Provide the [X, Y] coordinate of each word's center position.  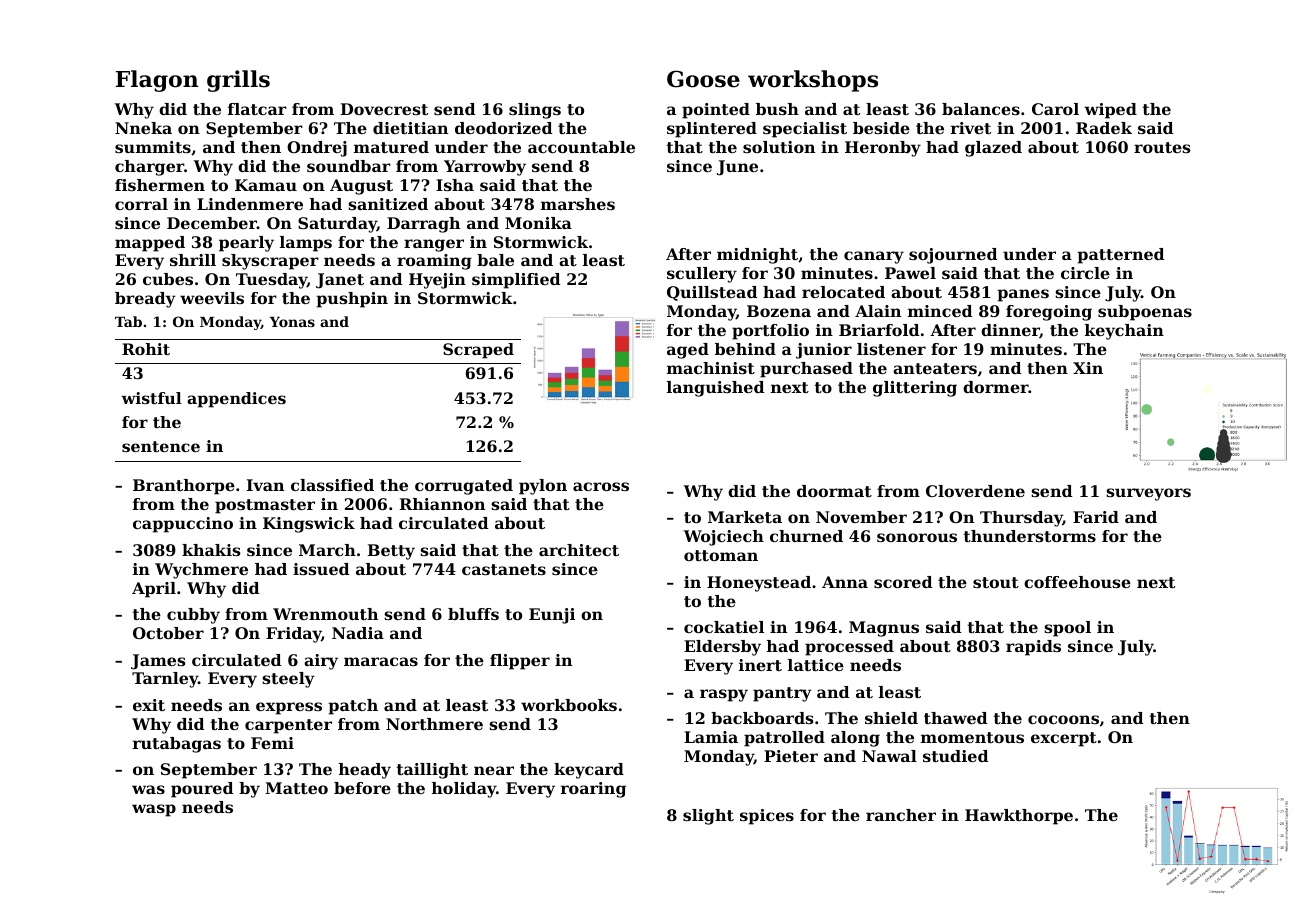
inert [760, 665]
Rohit [146, 349]
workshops [813, 81]
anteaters [935, 368]
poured [202, 790]
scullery [702, 275]
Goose [703, 79]
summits [153, 147]
